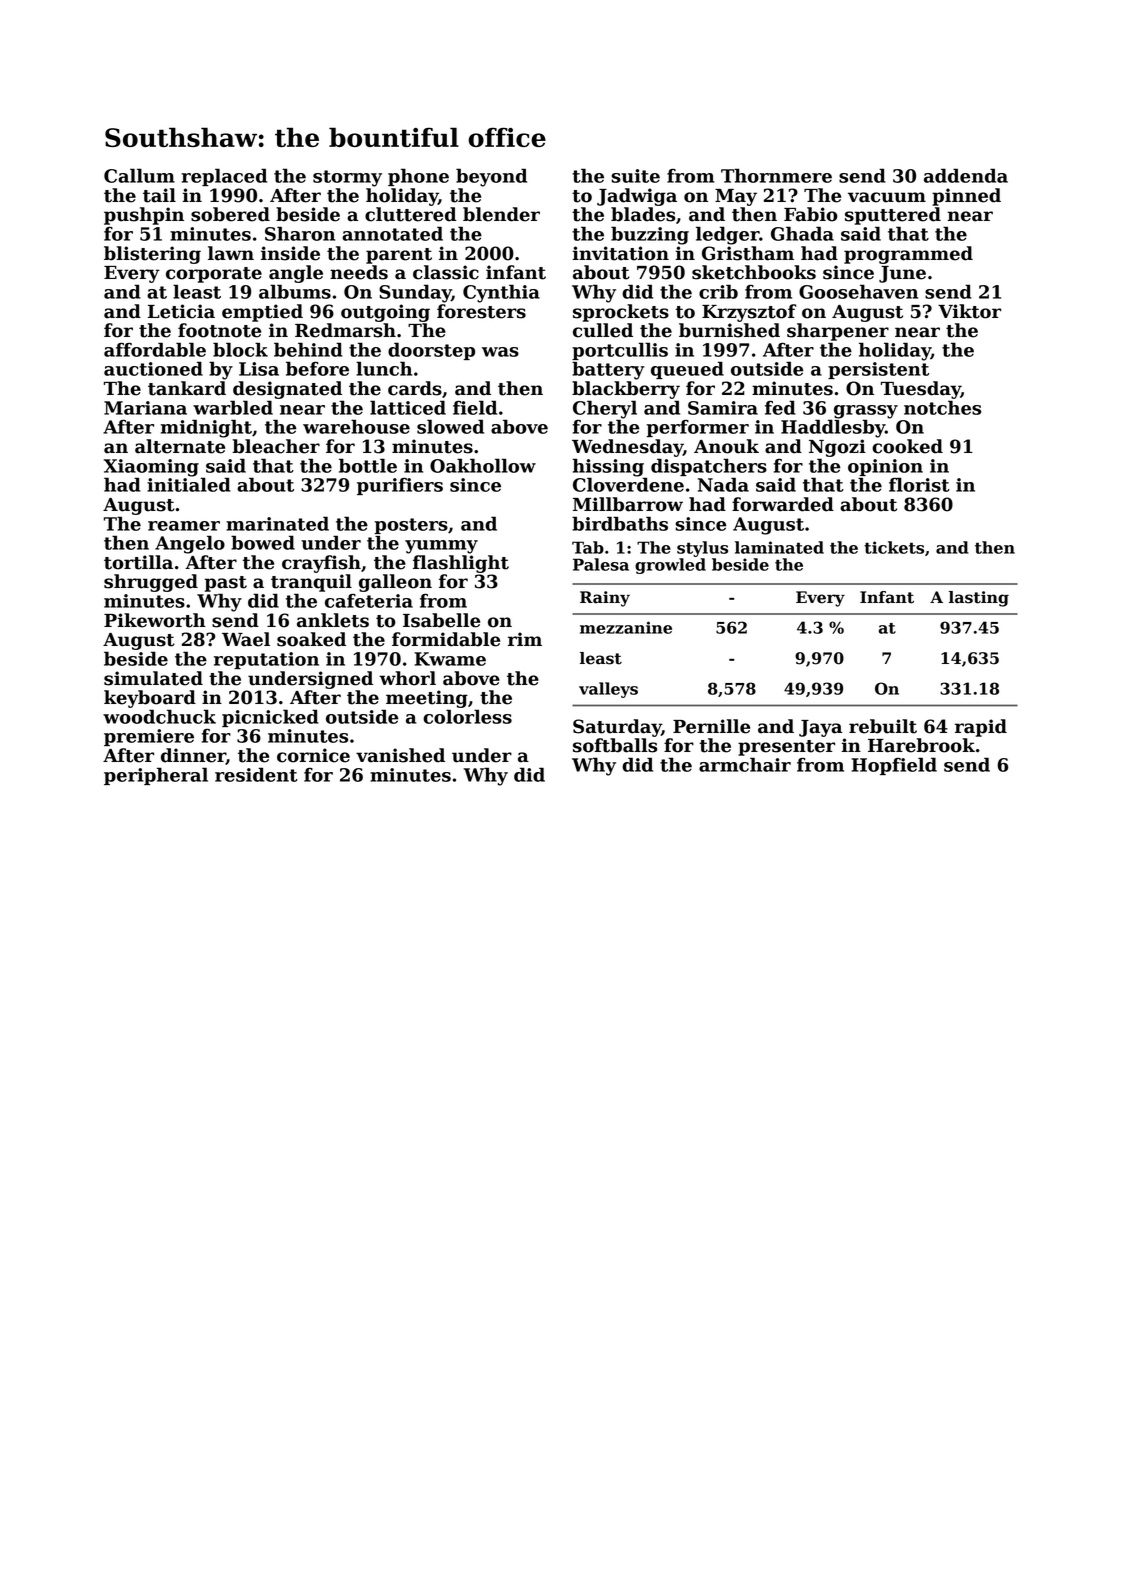 The image size is (1121, 1585). I want to click on growled, so click(670, 566).
